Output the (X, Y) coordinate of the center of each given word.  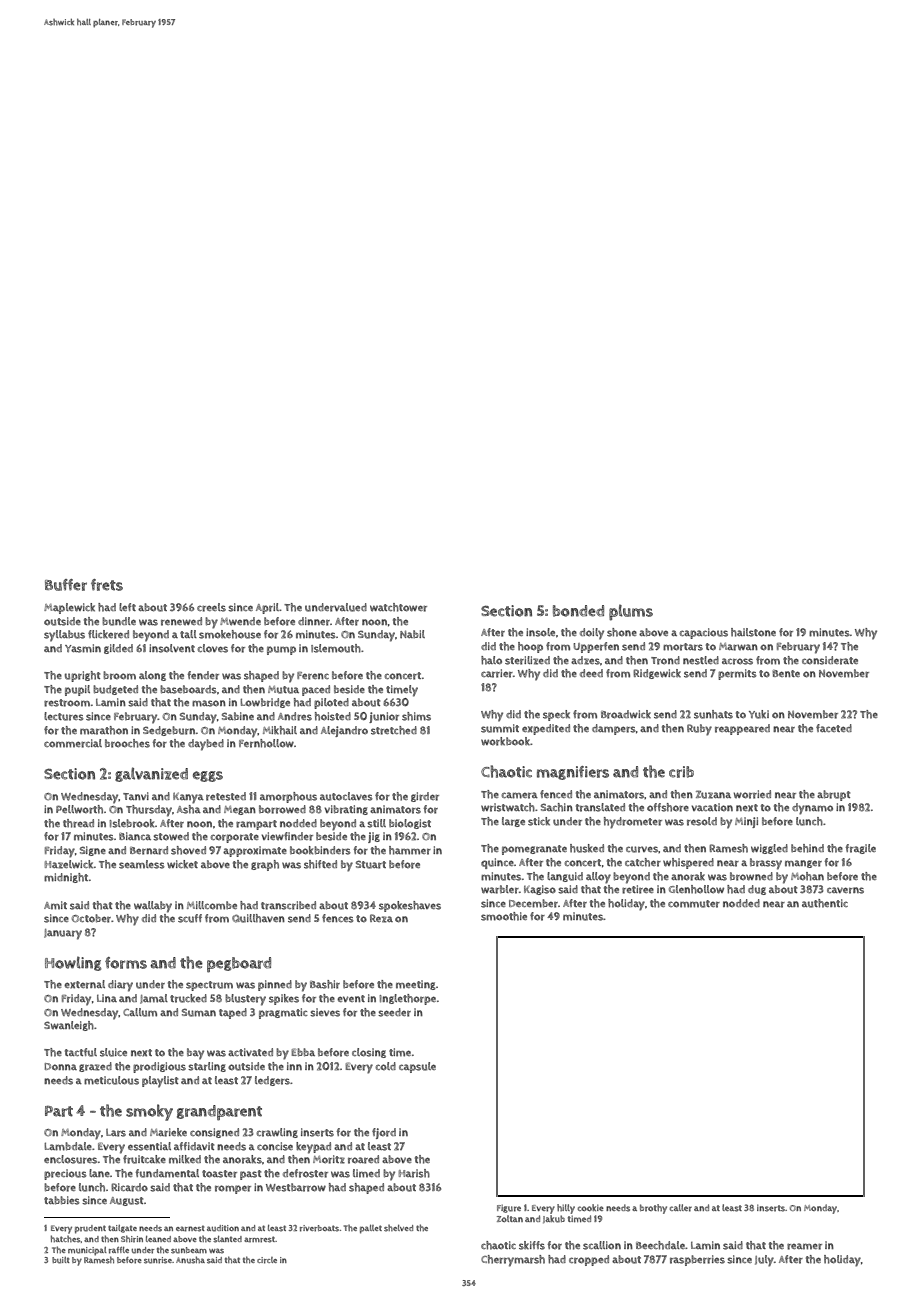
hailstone (753, 632)
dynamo (812, 809)
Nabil (412, 634)
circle (267, 1260)
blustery (245, 1000)
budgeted (115, 690)
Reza (381, 918)
